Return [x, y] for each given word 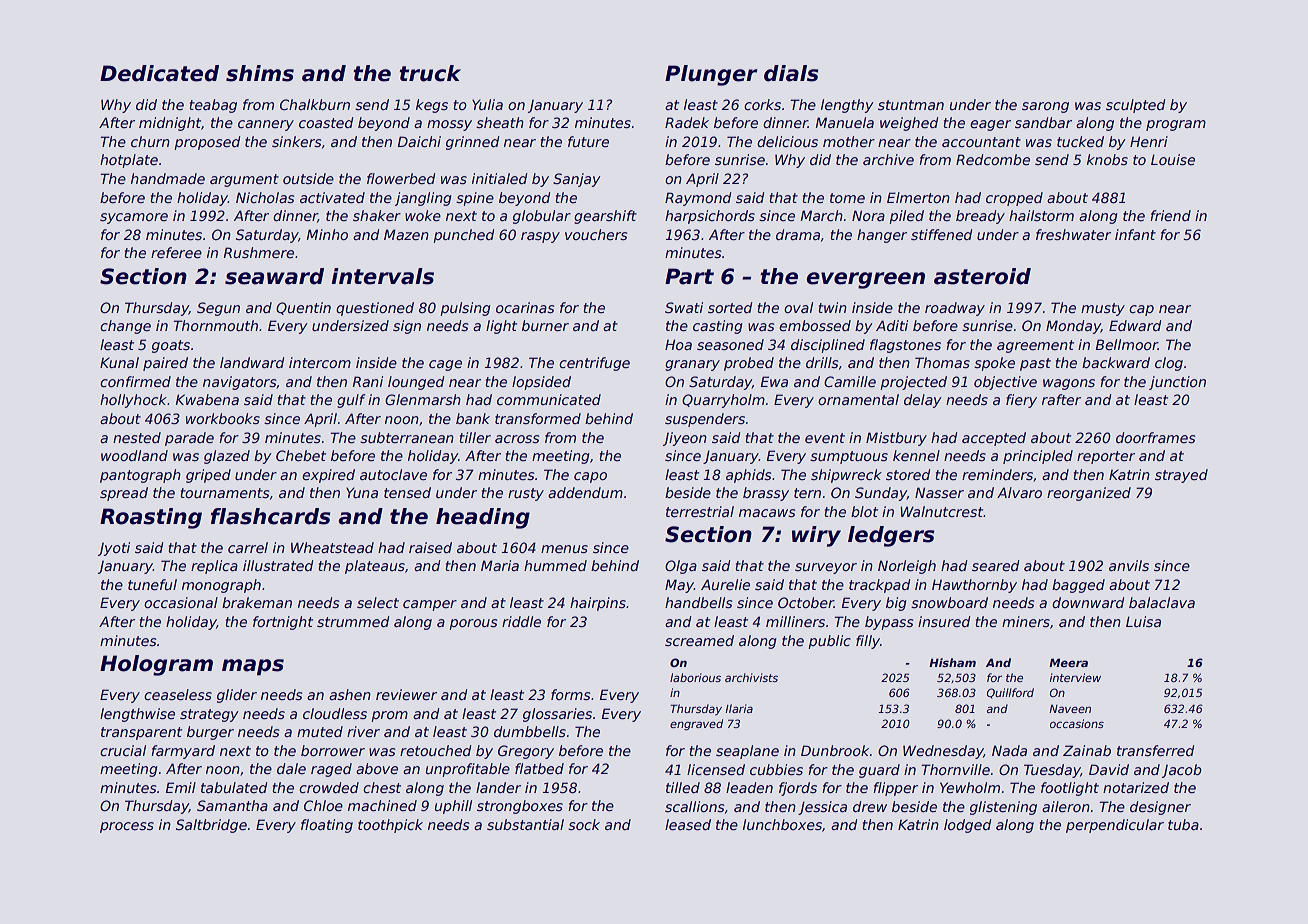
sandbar [1043, 122]
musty [1103, 309]
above [377, 768]
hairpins [598, 604]
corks [762, 104]
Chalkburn [315, 104]
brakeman [257, 602]
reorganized [1089, 494]
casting [718, 327]
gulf [351, 401]
